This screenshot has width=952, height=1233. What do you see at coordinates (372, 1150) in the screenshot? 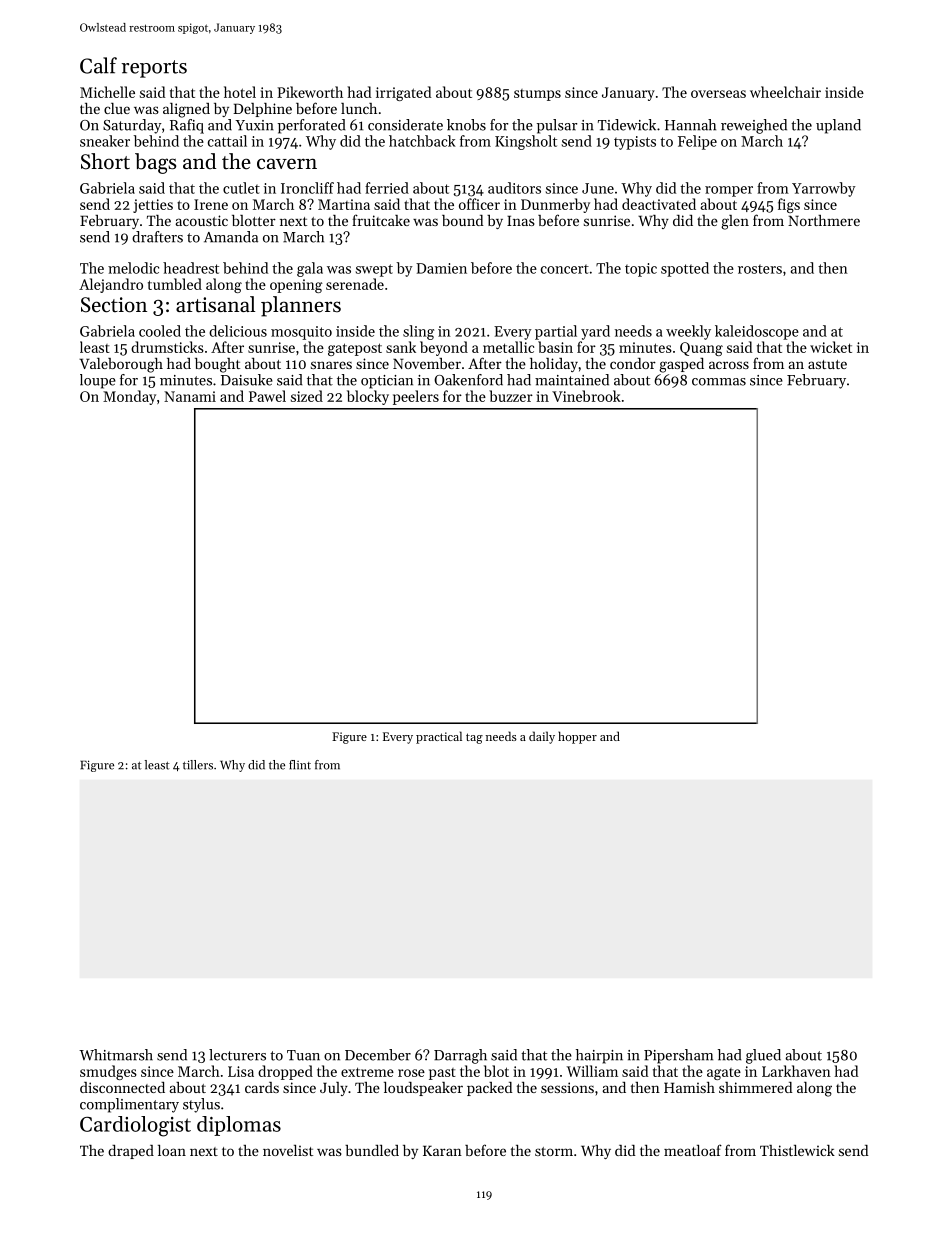
I see `bundled` at bounding box center [372, 1150].
